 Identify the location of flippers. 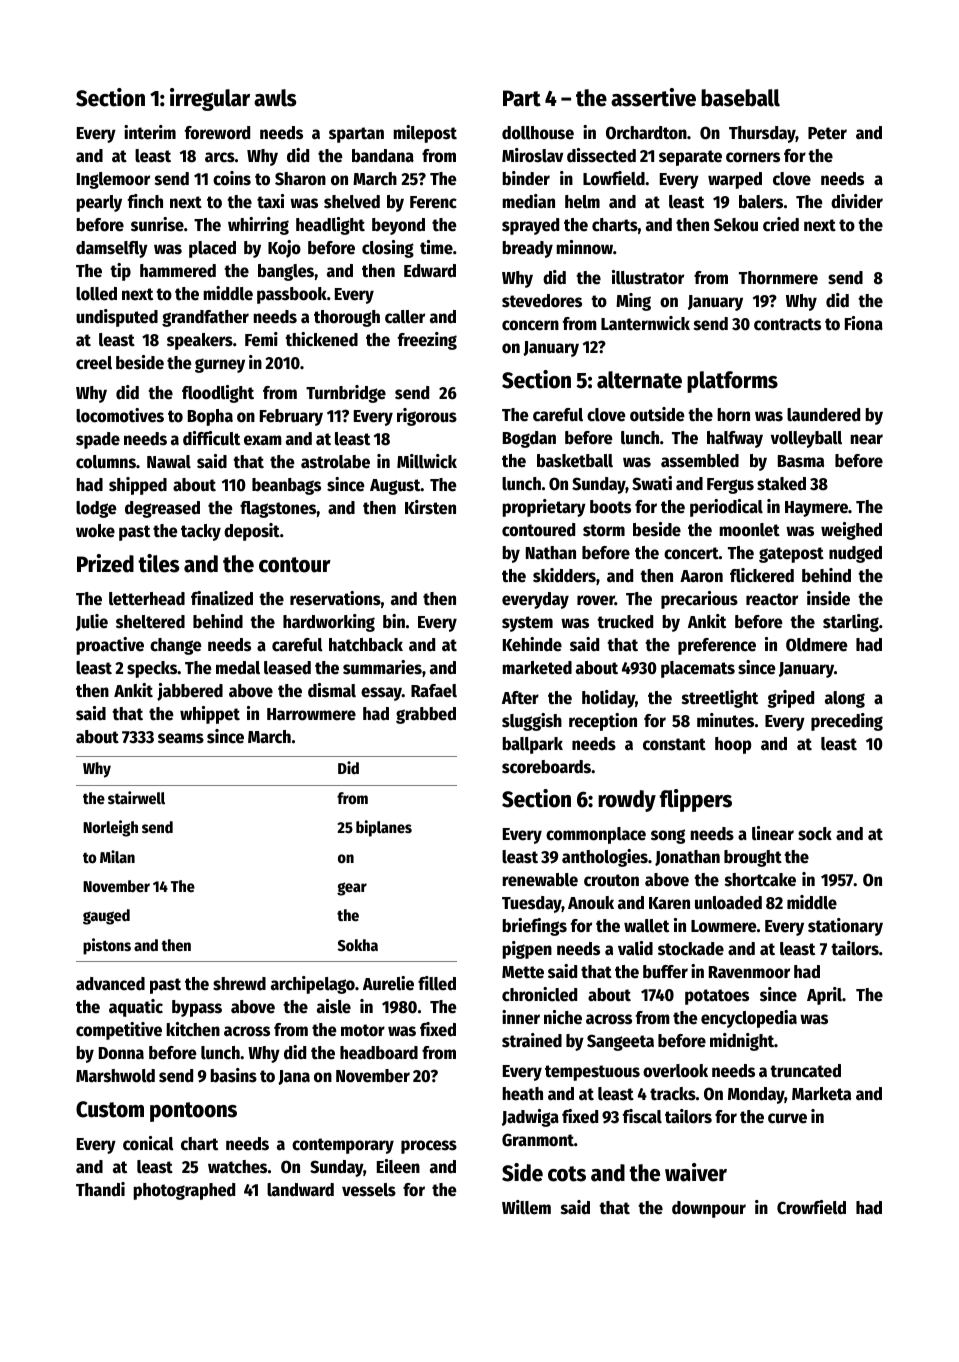
(696, 800).
